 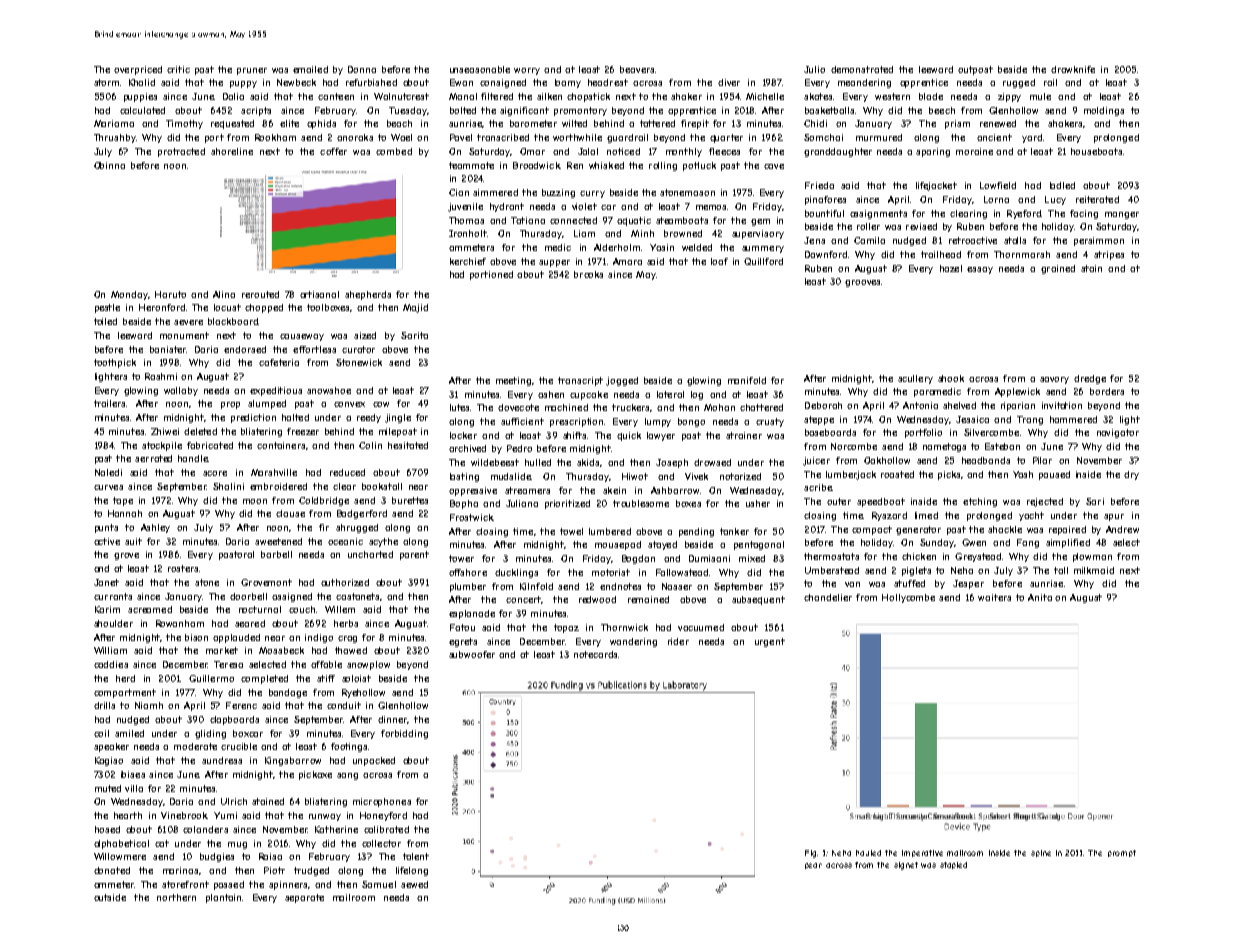 I want to click on brooks, so click(x=588, y=274).
